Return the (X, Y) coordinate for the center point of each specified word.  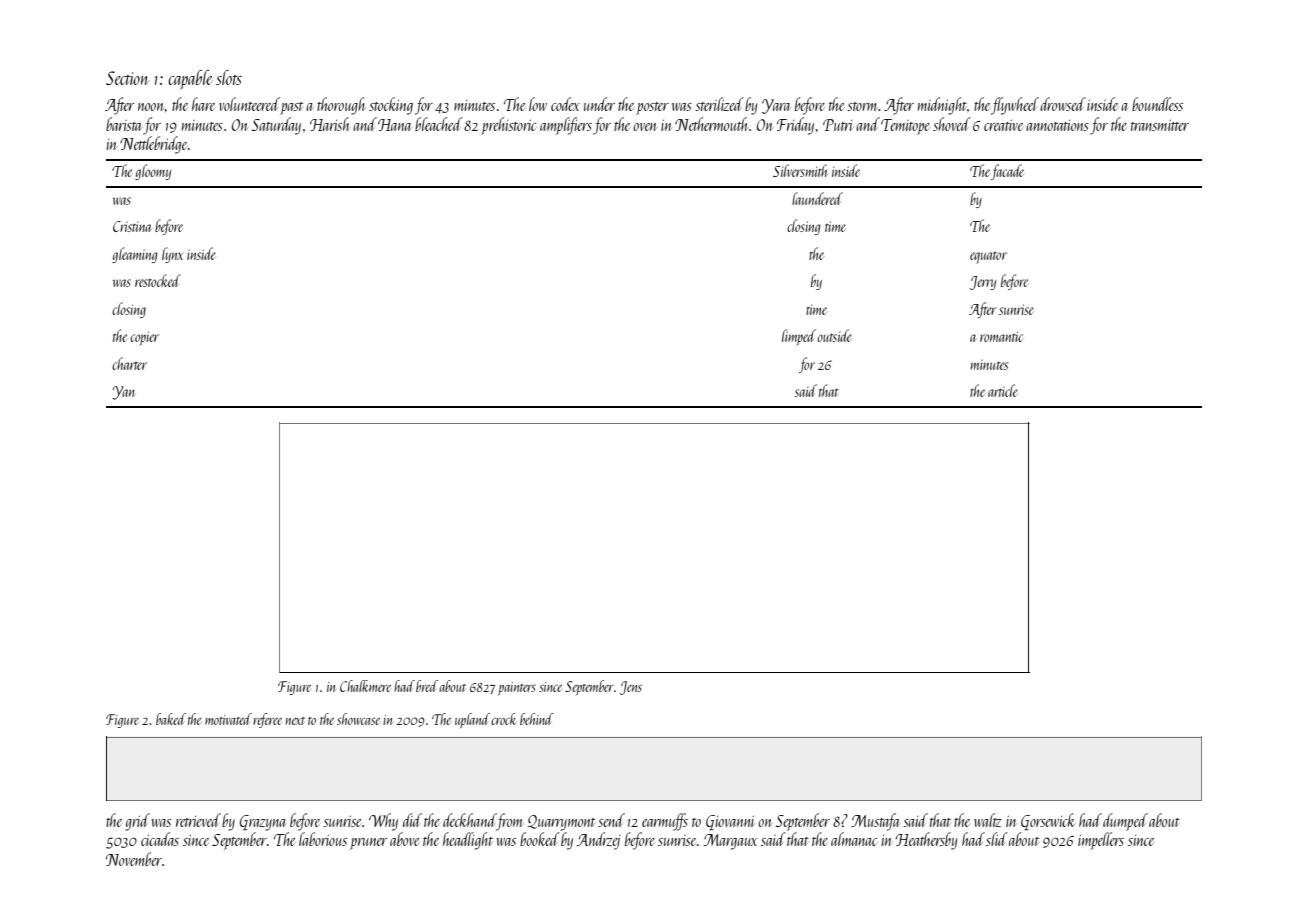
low (538, 104)
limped (799, 337)
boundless (1157, 104)
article (1003, 390)
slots (229, 77)
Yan (123, 393)
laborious (323, 839)
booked (540, 839)
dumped (1125, 822)
